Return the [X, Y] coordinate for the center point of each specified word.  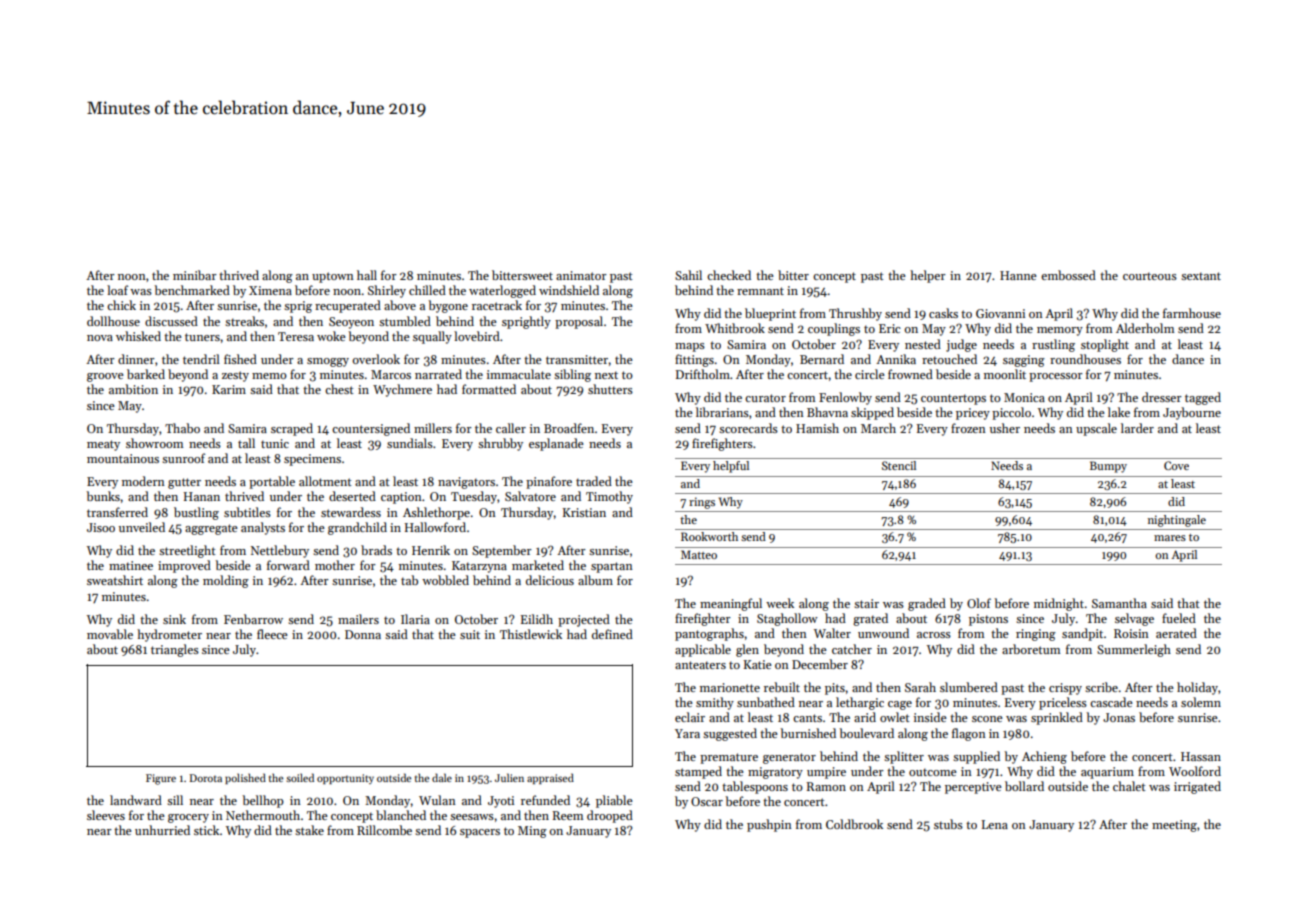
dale [442, 777]
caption [401, 498]
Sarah [920, 687]
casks [943, 313]
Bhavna [827, 412]
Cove [1176, 465]
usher [1005, 428]
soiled [300, 777]
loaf [117, 290]
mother [335, 565]
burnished [808, 733]
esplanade [556, 444]
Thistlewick [531, 634]
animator [581, 275]
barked [146, 374]
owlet [895, 717]
